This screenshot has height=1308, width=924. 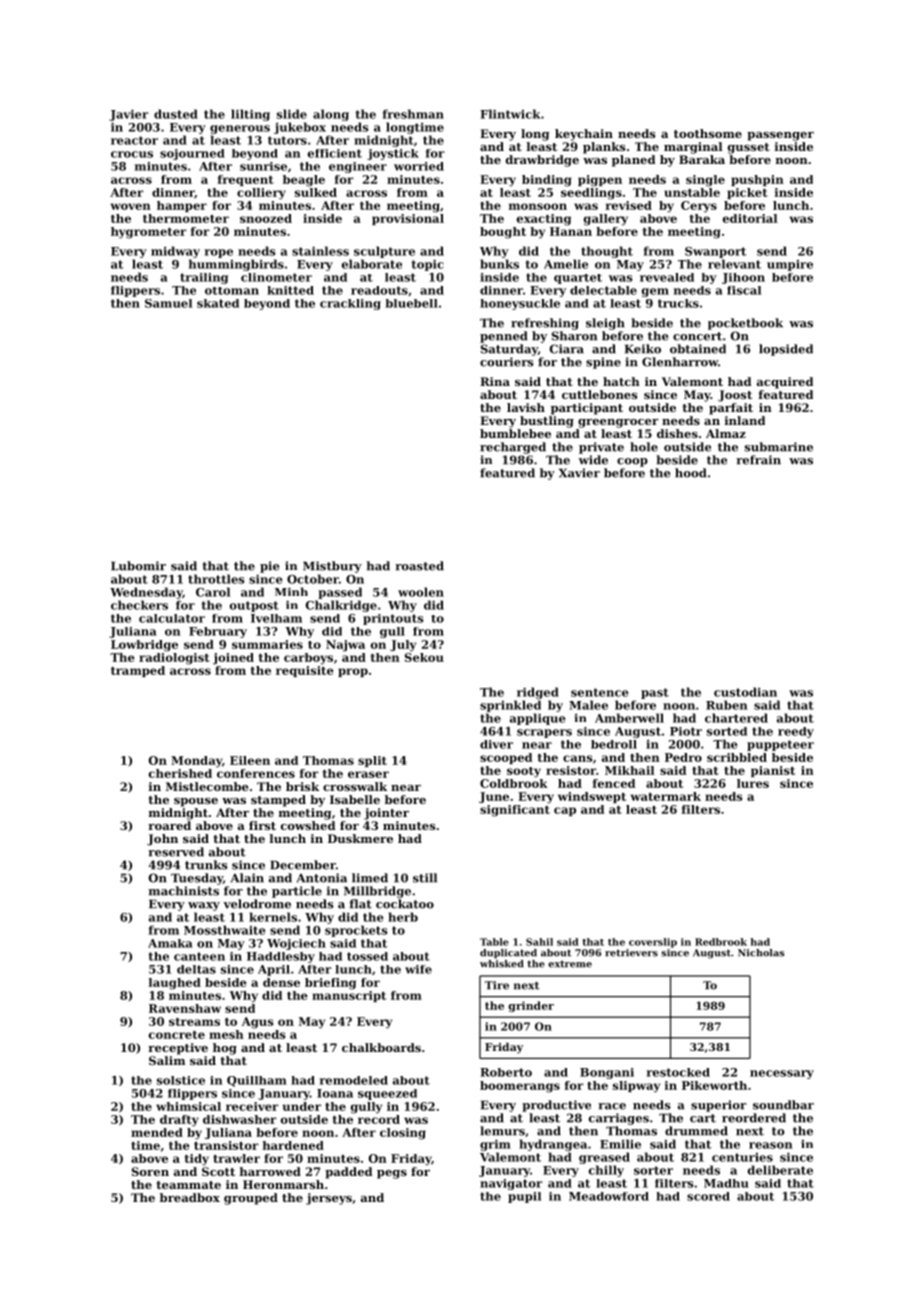 What do you see at coordinates (168, 303) in the screenshot?
I see `Samuel` at bounding box center [168, 303].
